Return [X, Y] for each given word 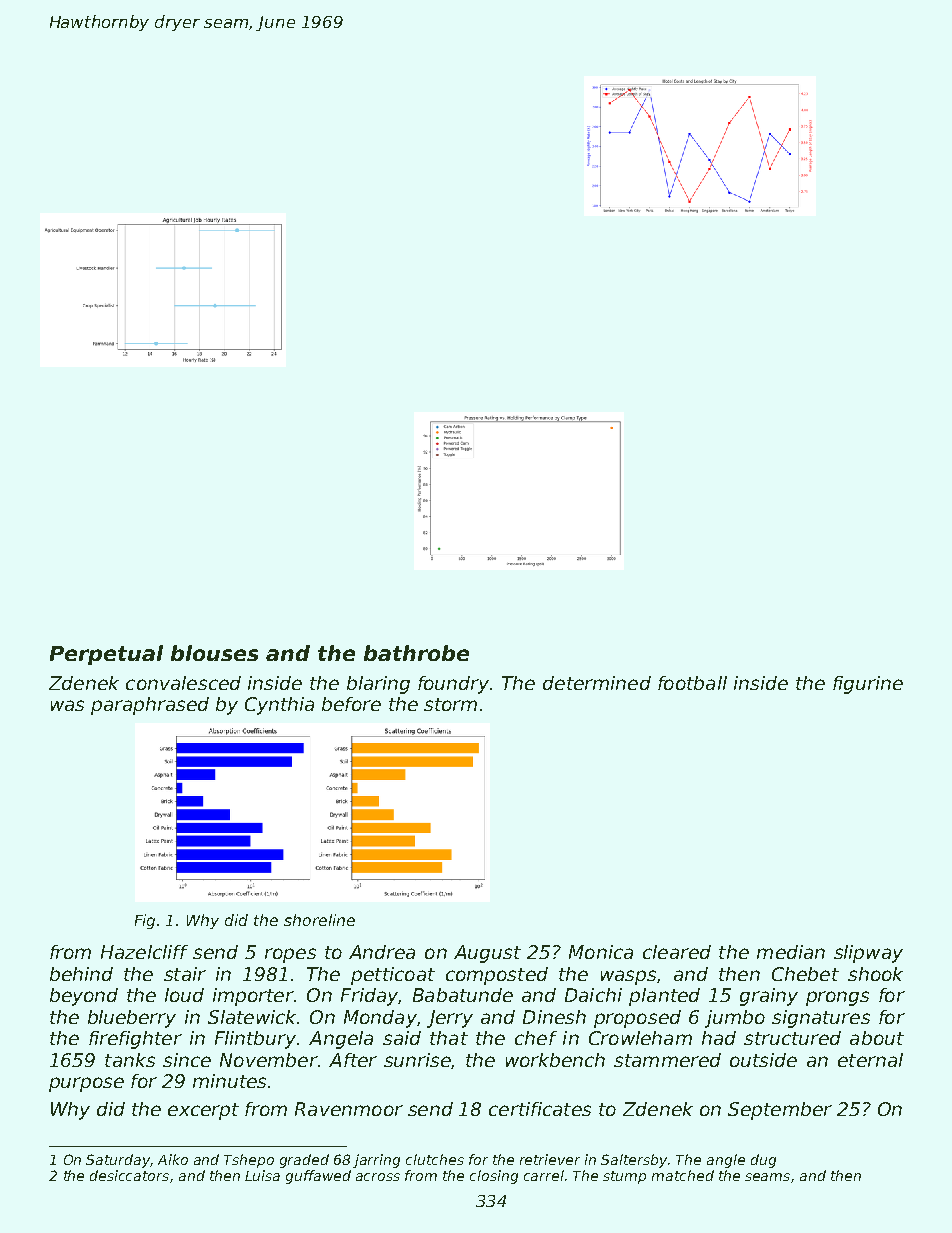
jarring [376, 1161]
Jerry [450, 1019]
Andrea [382, 952]
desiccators [129, 1175]
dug [763, 1161]
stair [185, 974]
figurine [868, 685]
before [351, 704]
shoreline [319, 920]
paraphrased [150, 706]
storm [450, 704]
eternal [870, 1060]
